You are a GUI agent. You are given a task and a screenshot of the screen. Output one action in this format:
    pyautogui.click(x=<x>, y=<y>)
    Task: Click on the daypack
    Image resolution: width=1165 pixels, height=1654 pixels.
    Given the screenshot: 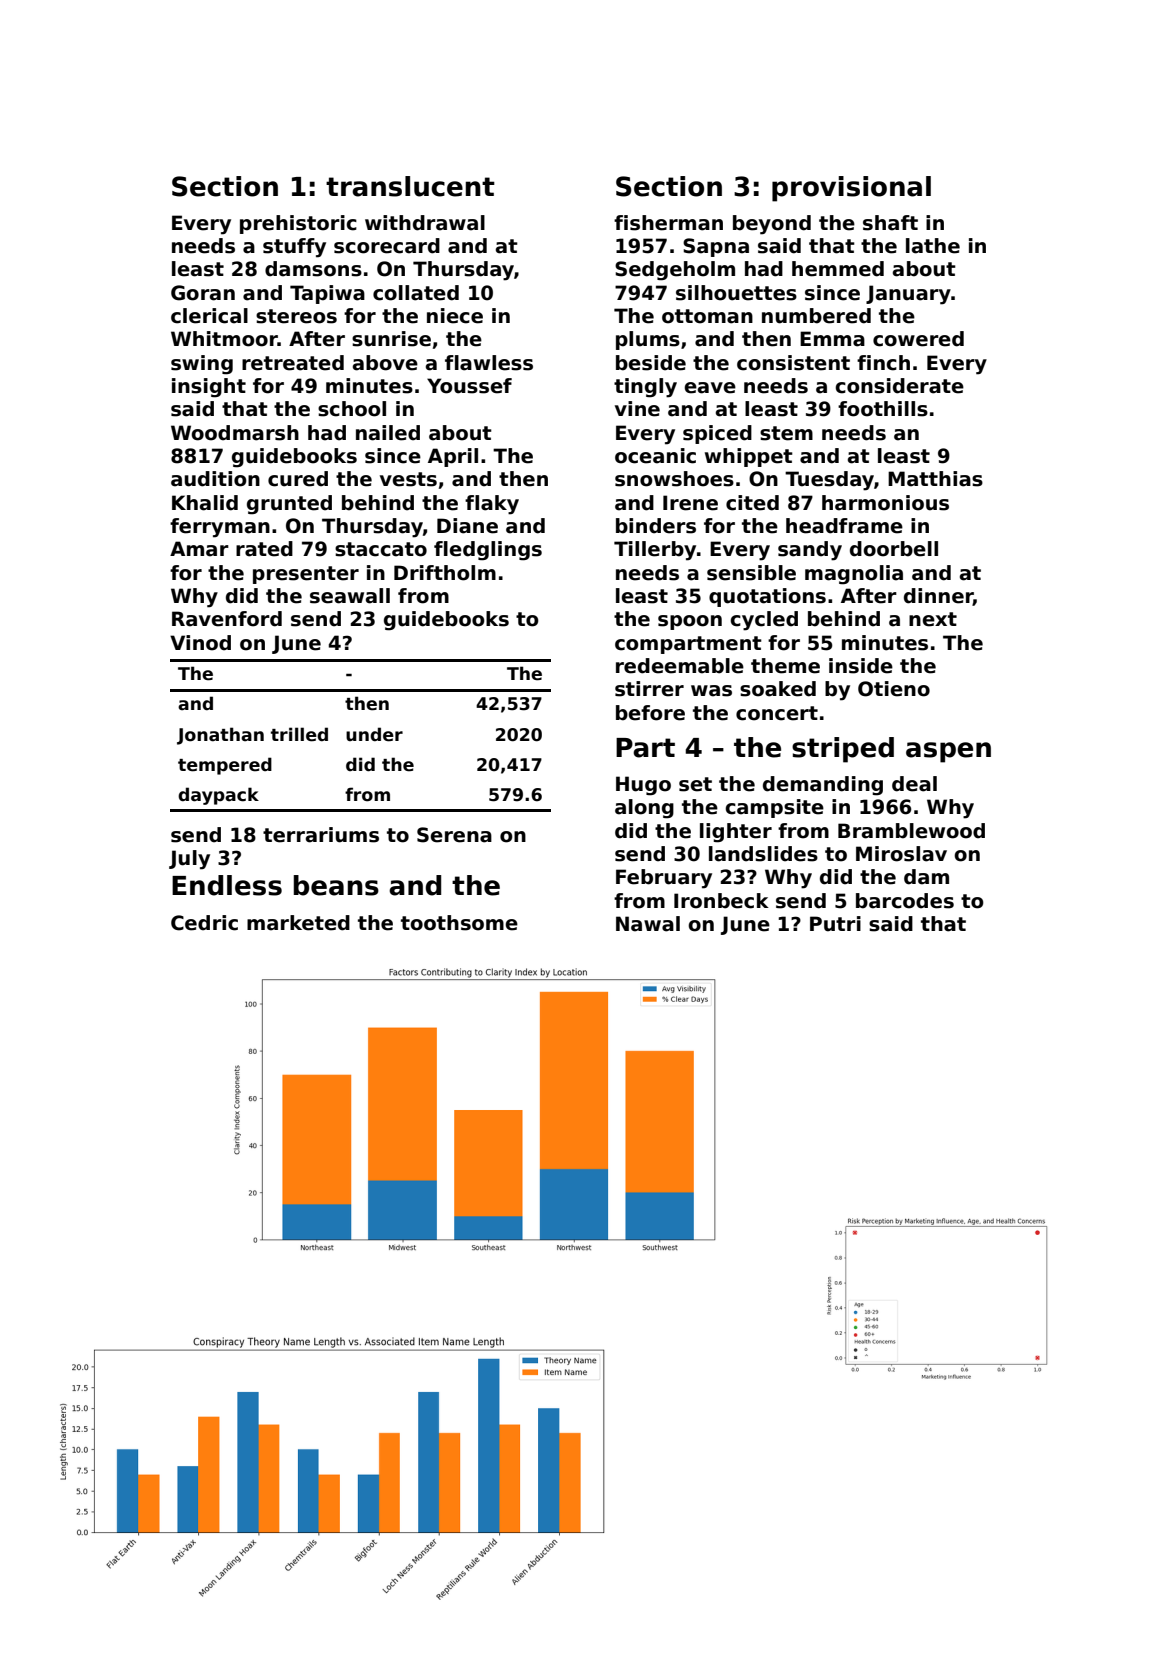 What is the action you would take?
    pyautogui.click(x=218, y=796)
